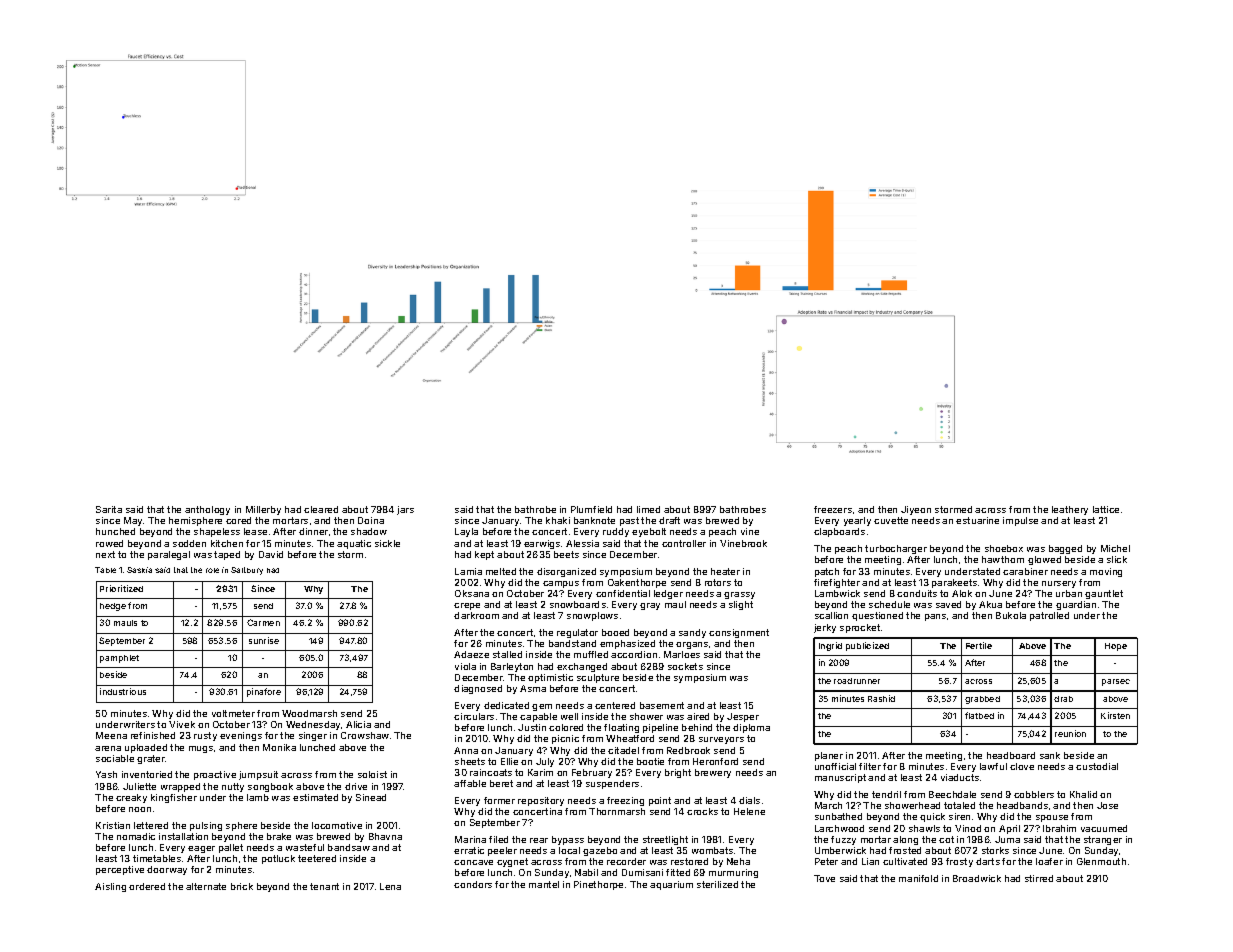  I want to click on Millerby, so click(263, 510).
